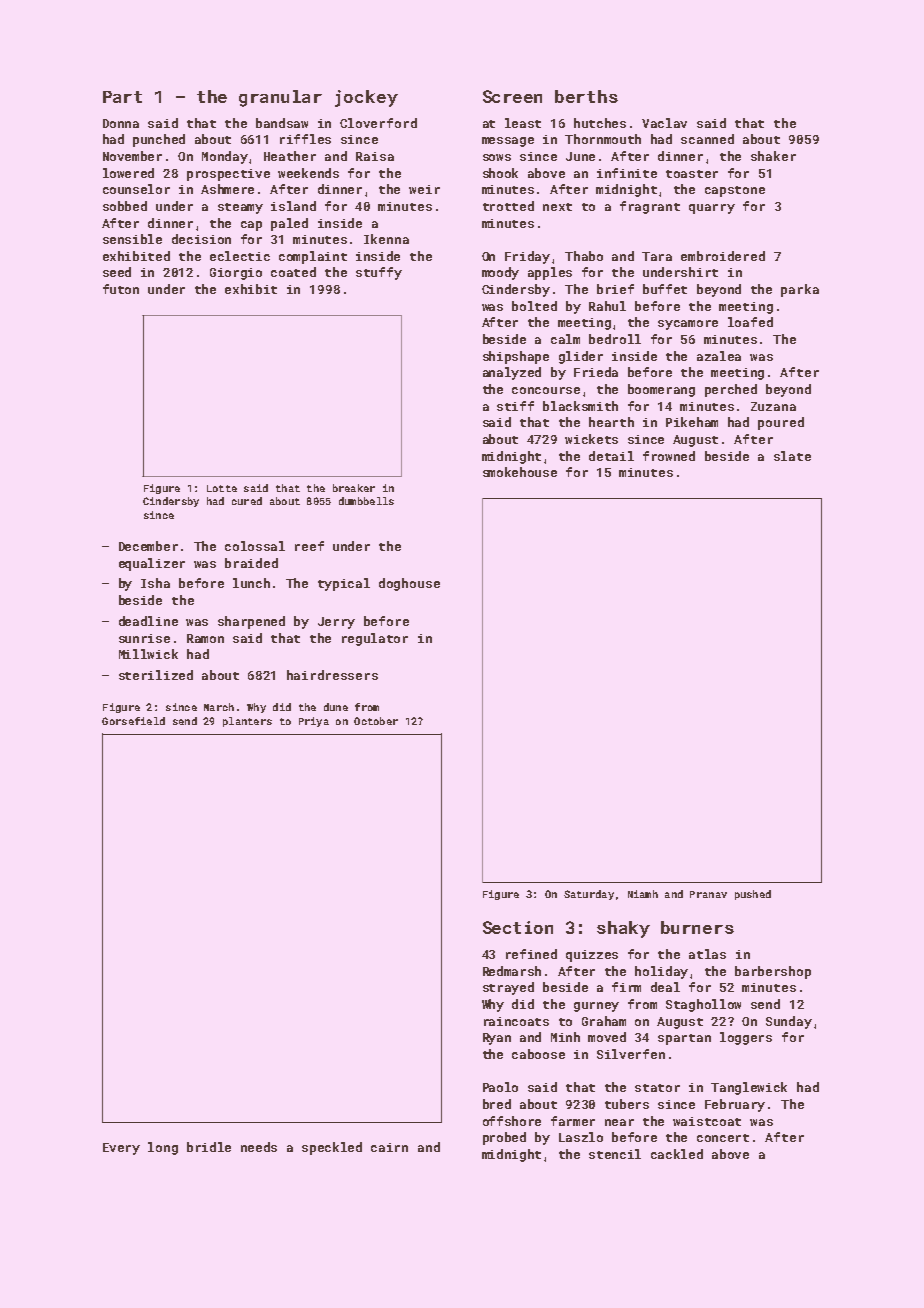 The image size is (924, 1308). What do you see at coordinates (366, 98) in the screenshot?
I see `jockey` at bounding box center [366, 98].
